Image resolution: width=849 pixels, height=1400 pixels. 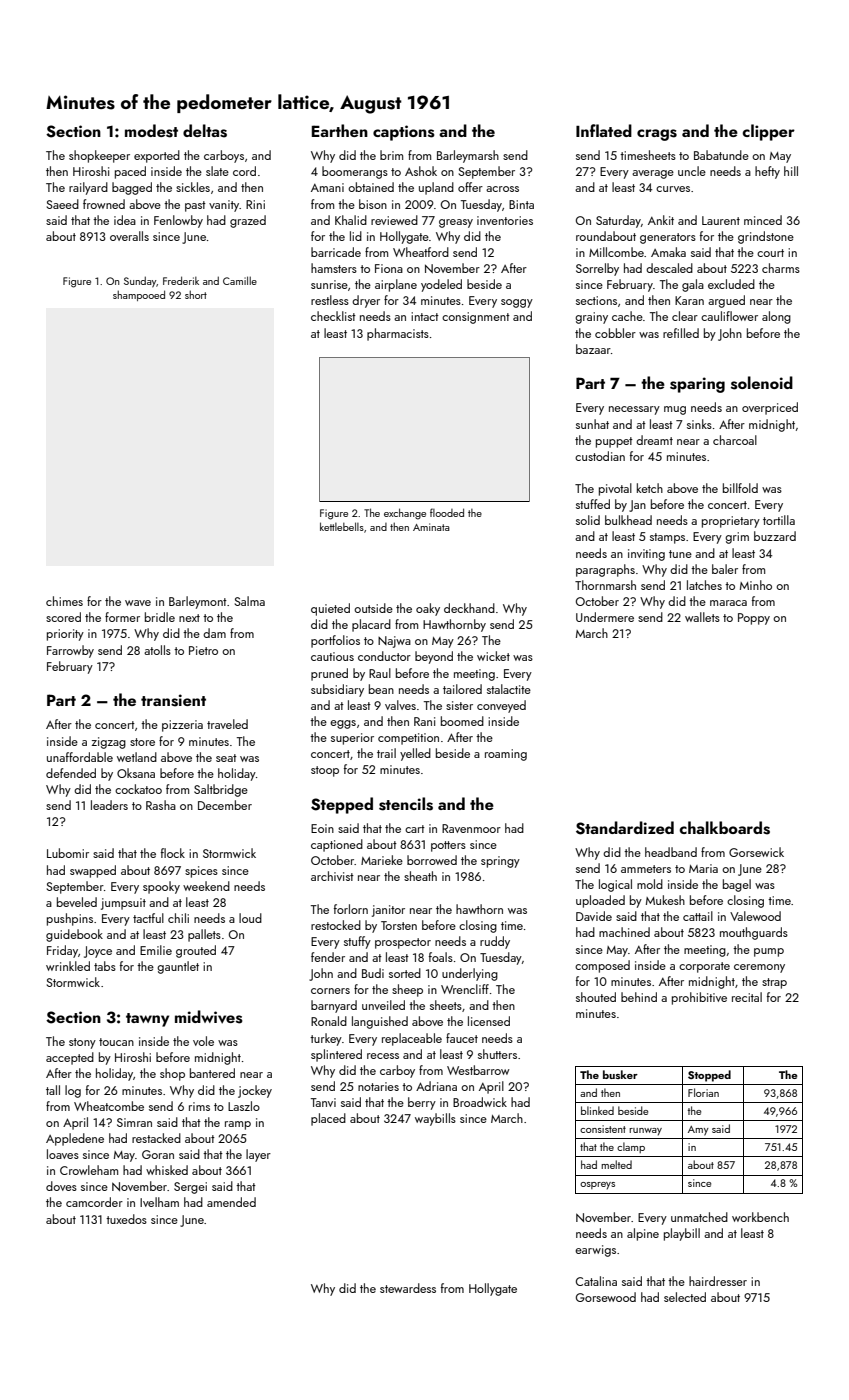 What do you see at coordinates (88, 188) in the image?
I see `railyard` at bounding box center [88, 188].
